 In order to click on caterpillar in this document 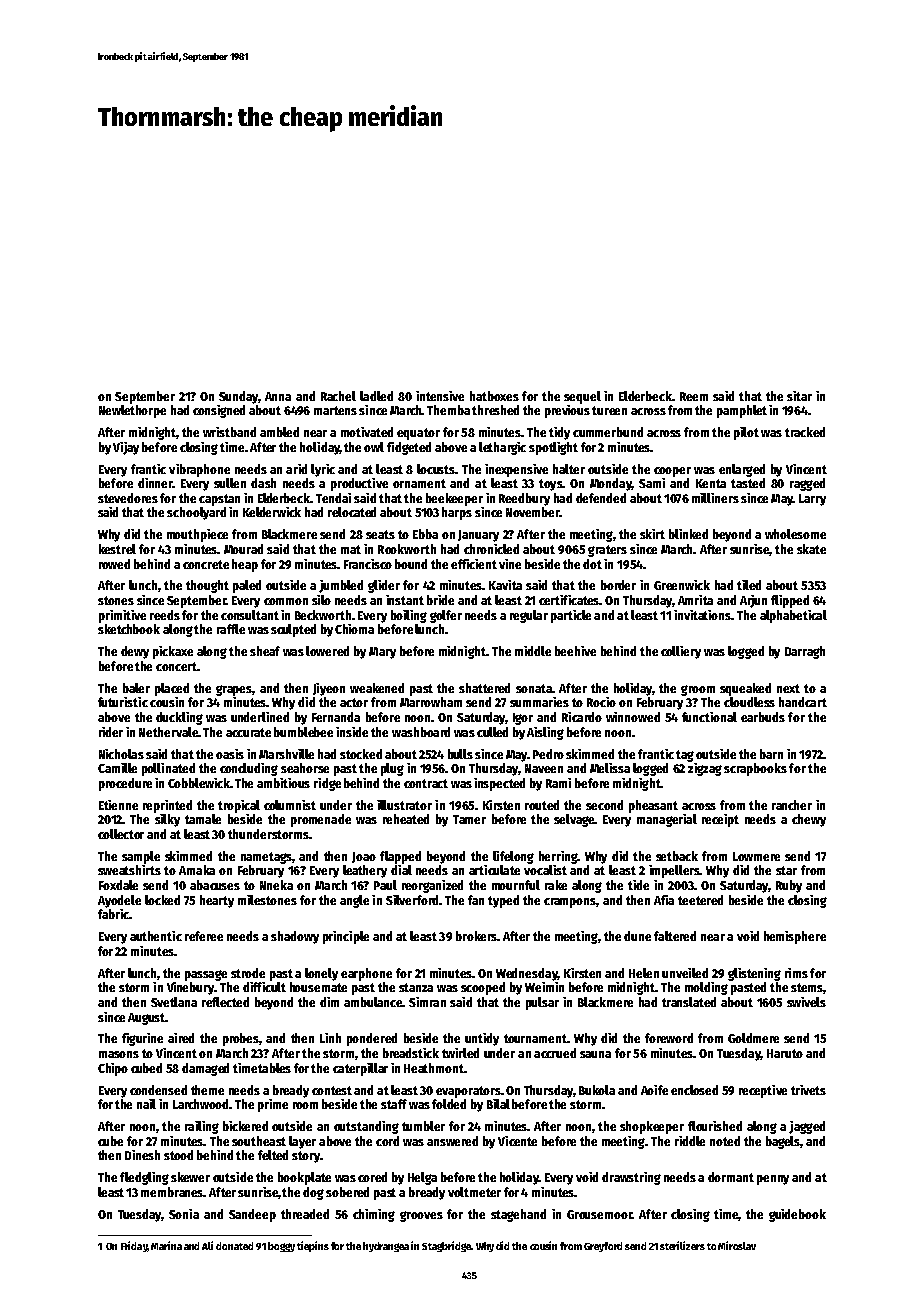, I will do `click(360, 1069)`.
